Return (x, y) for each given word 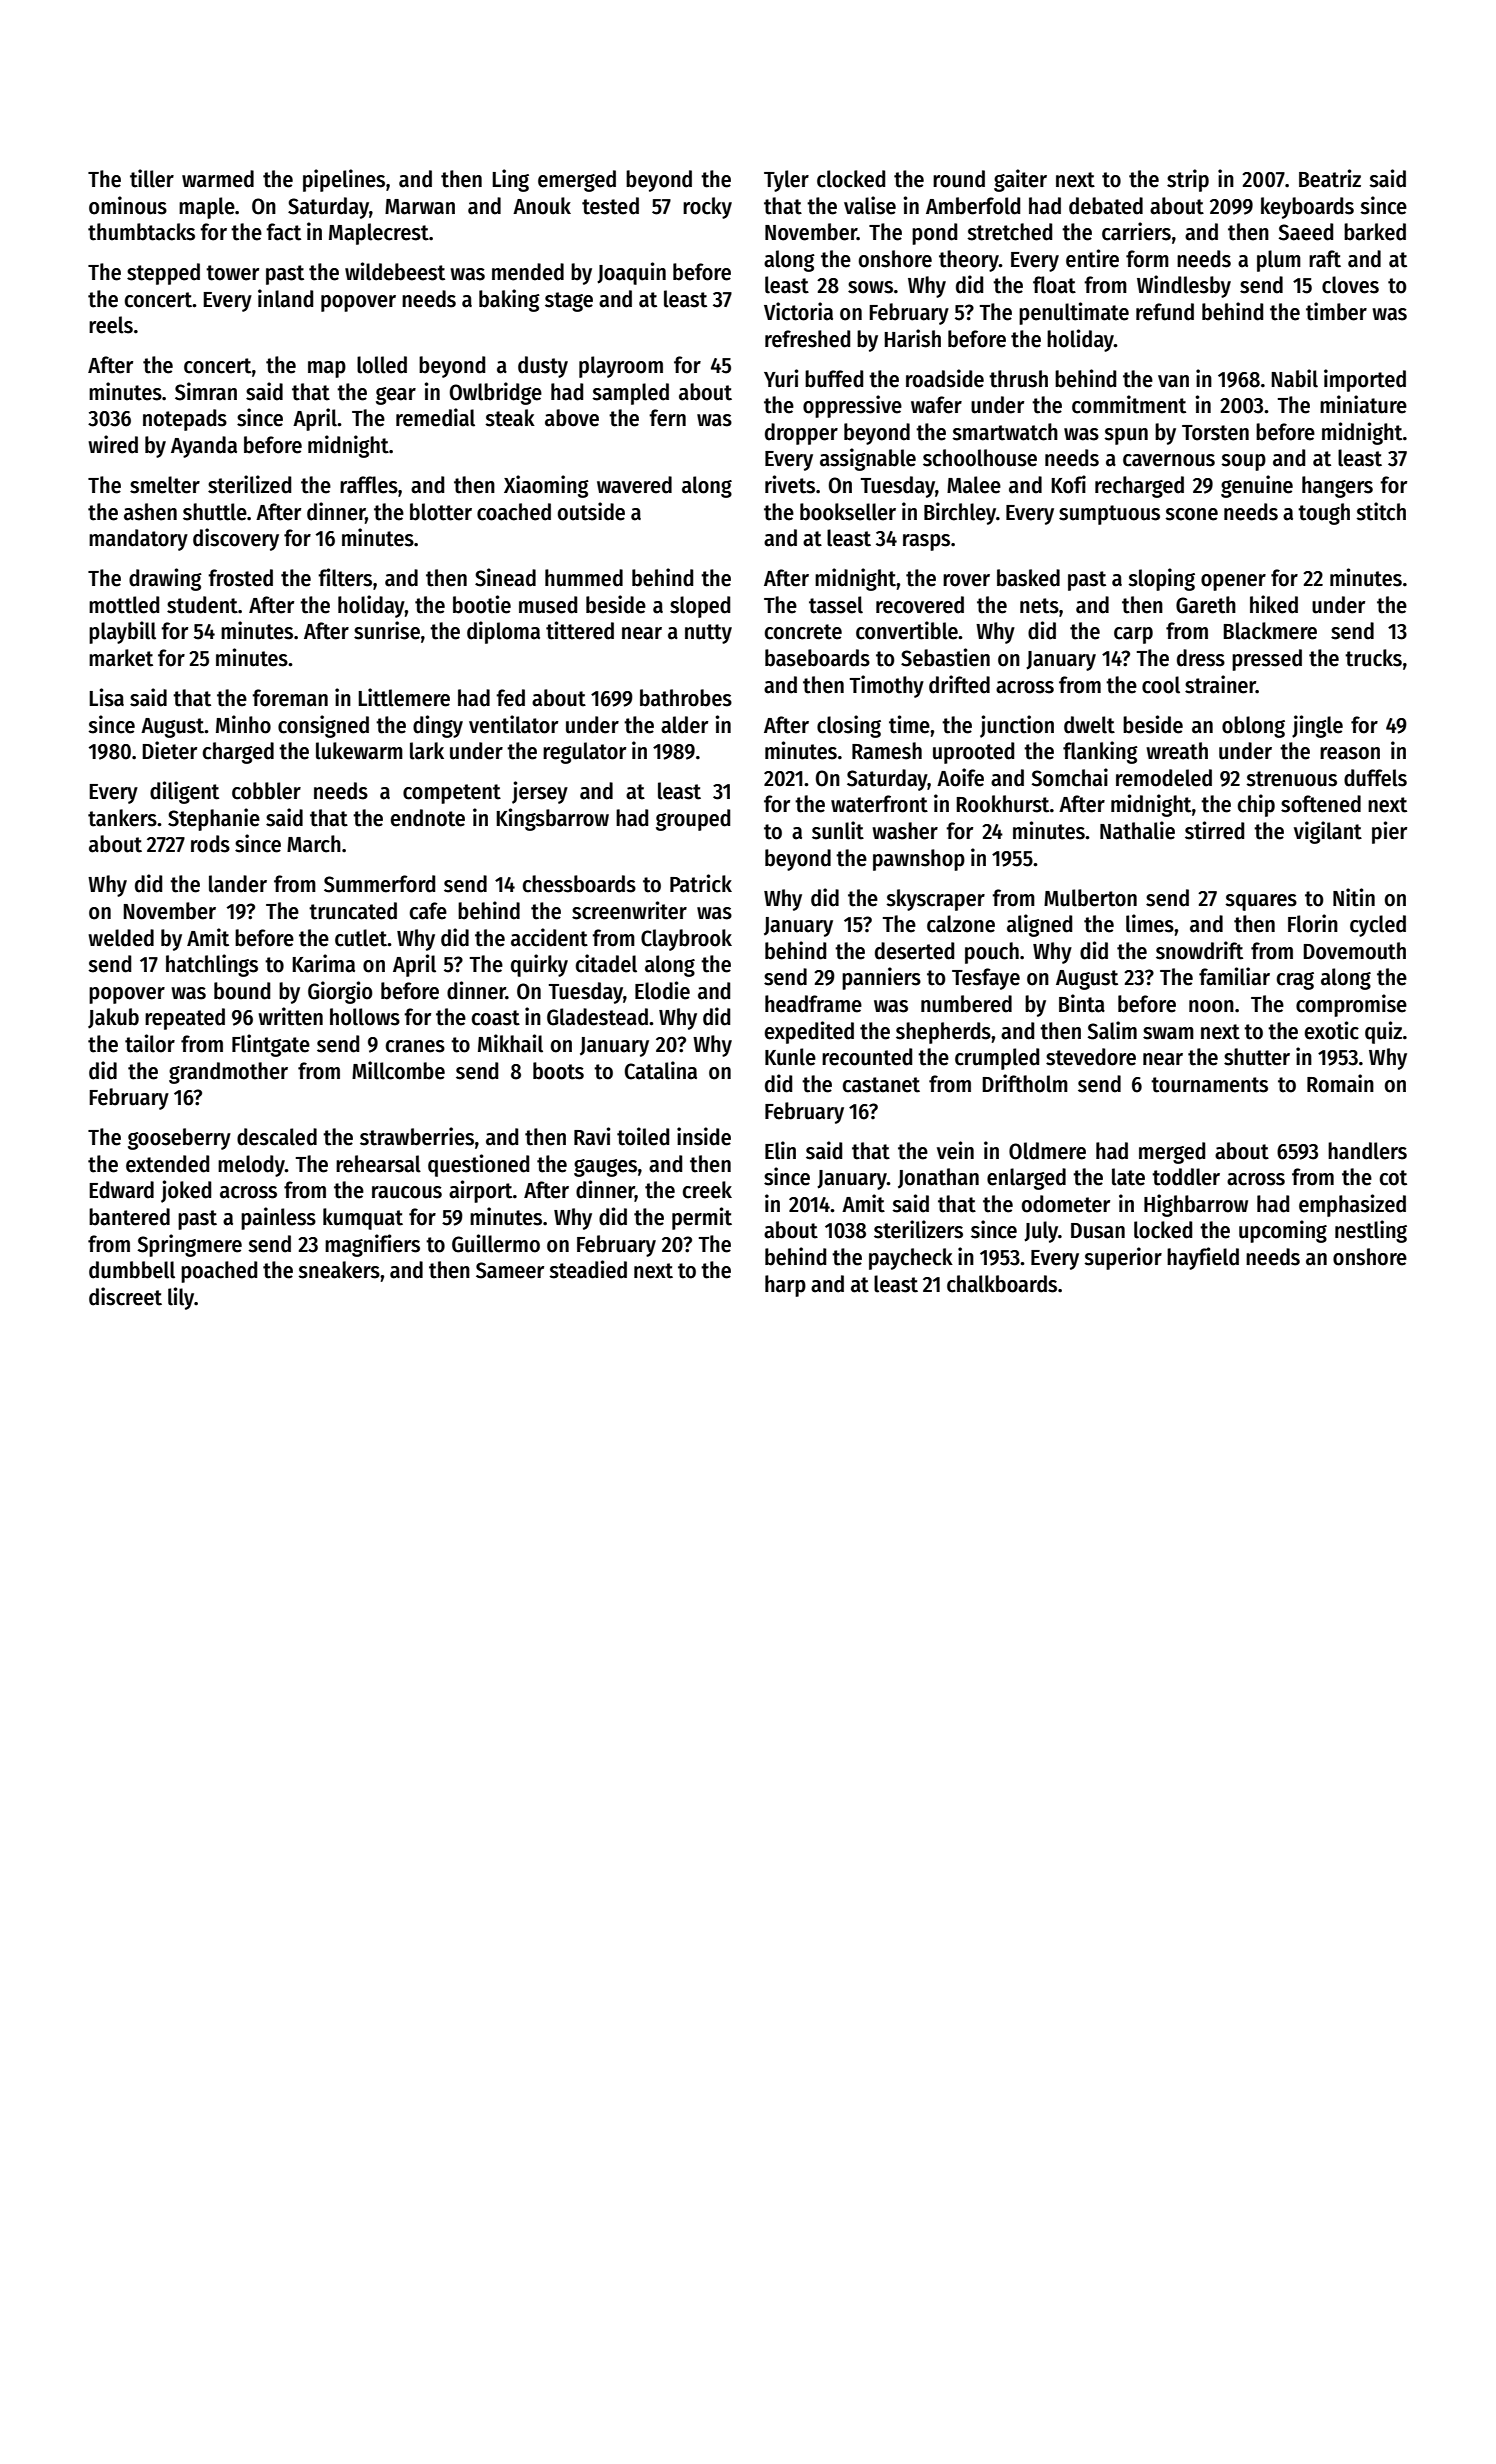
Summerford (379, 884)
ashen (150, 512)
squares (1261, 902)
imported (1365, 380)
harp (785, 1286)
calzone (961, 924)
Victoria (798, 311)
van (1173, 381)
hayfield (1203, 1258)
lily (181, 1298)
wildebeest (395, 271)
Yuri (781, 378)
